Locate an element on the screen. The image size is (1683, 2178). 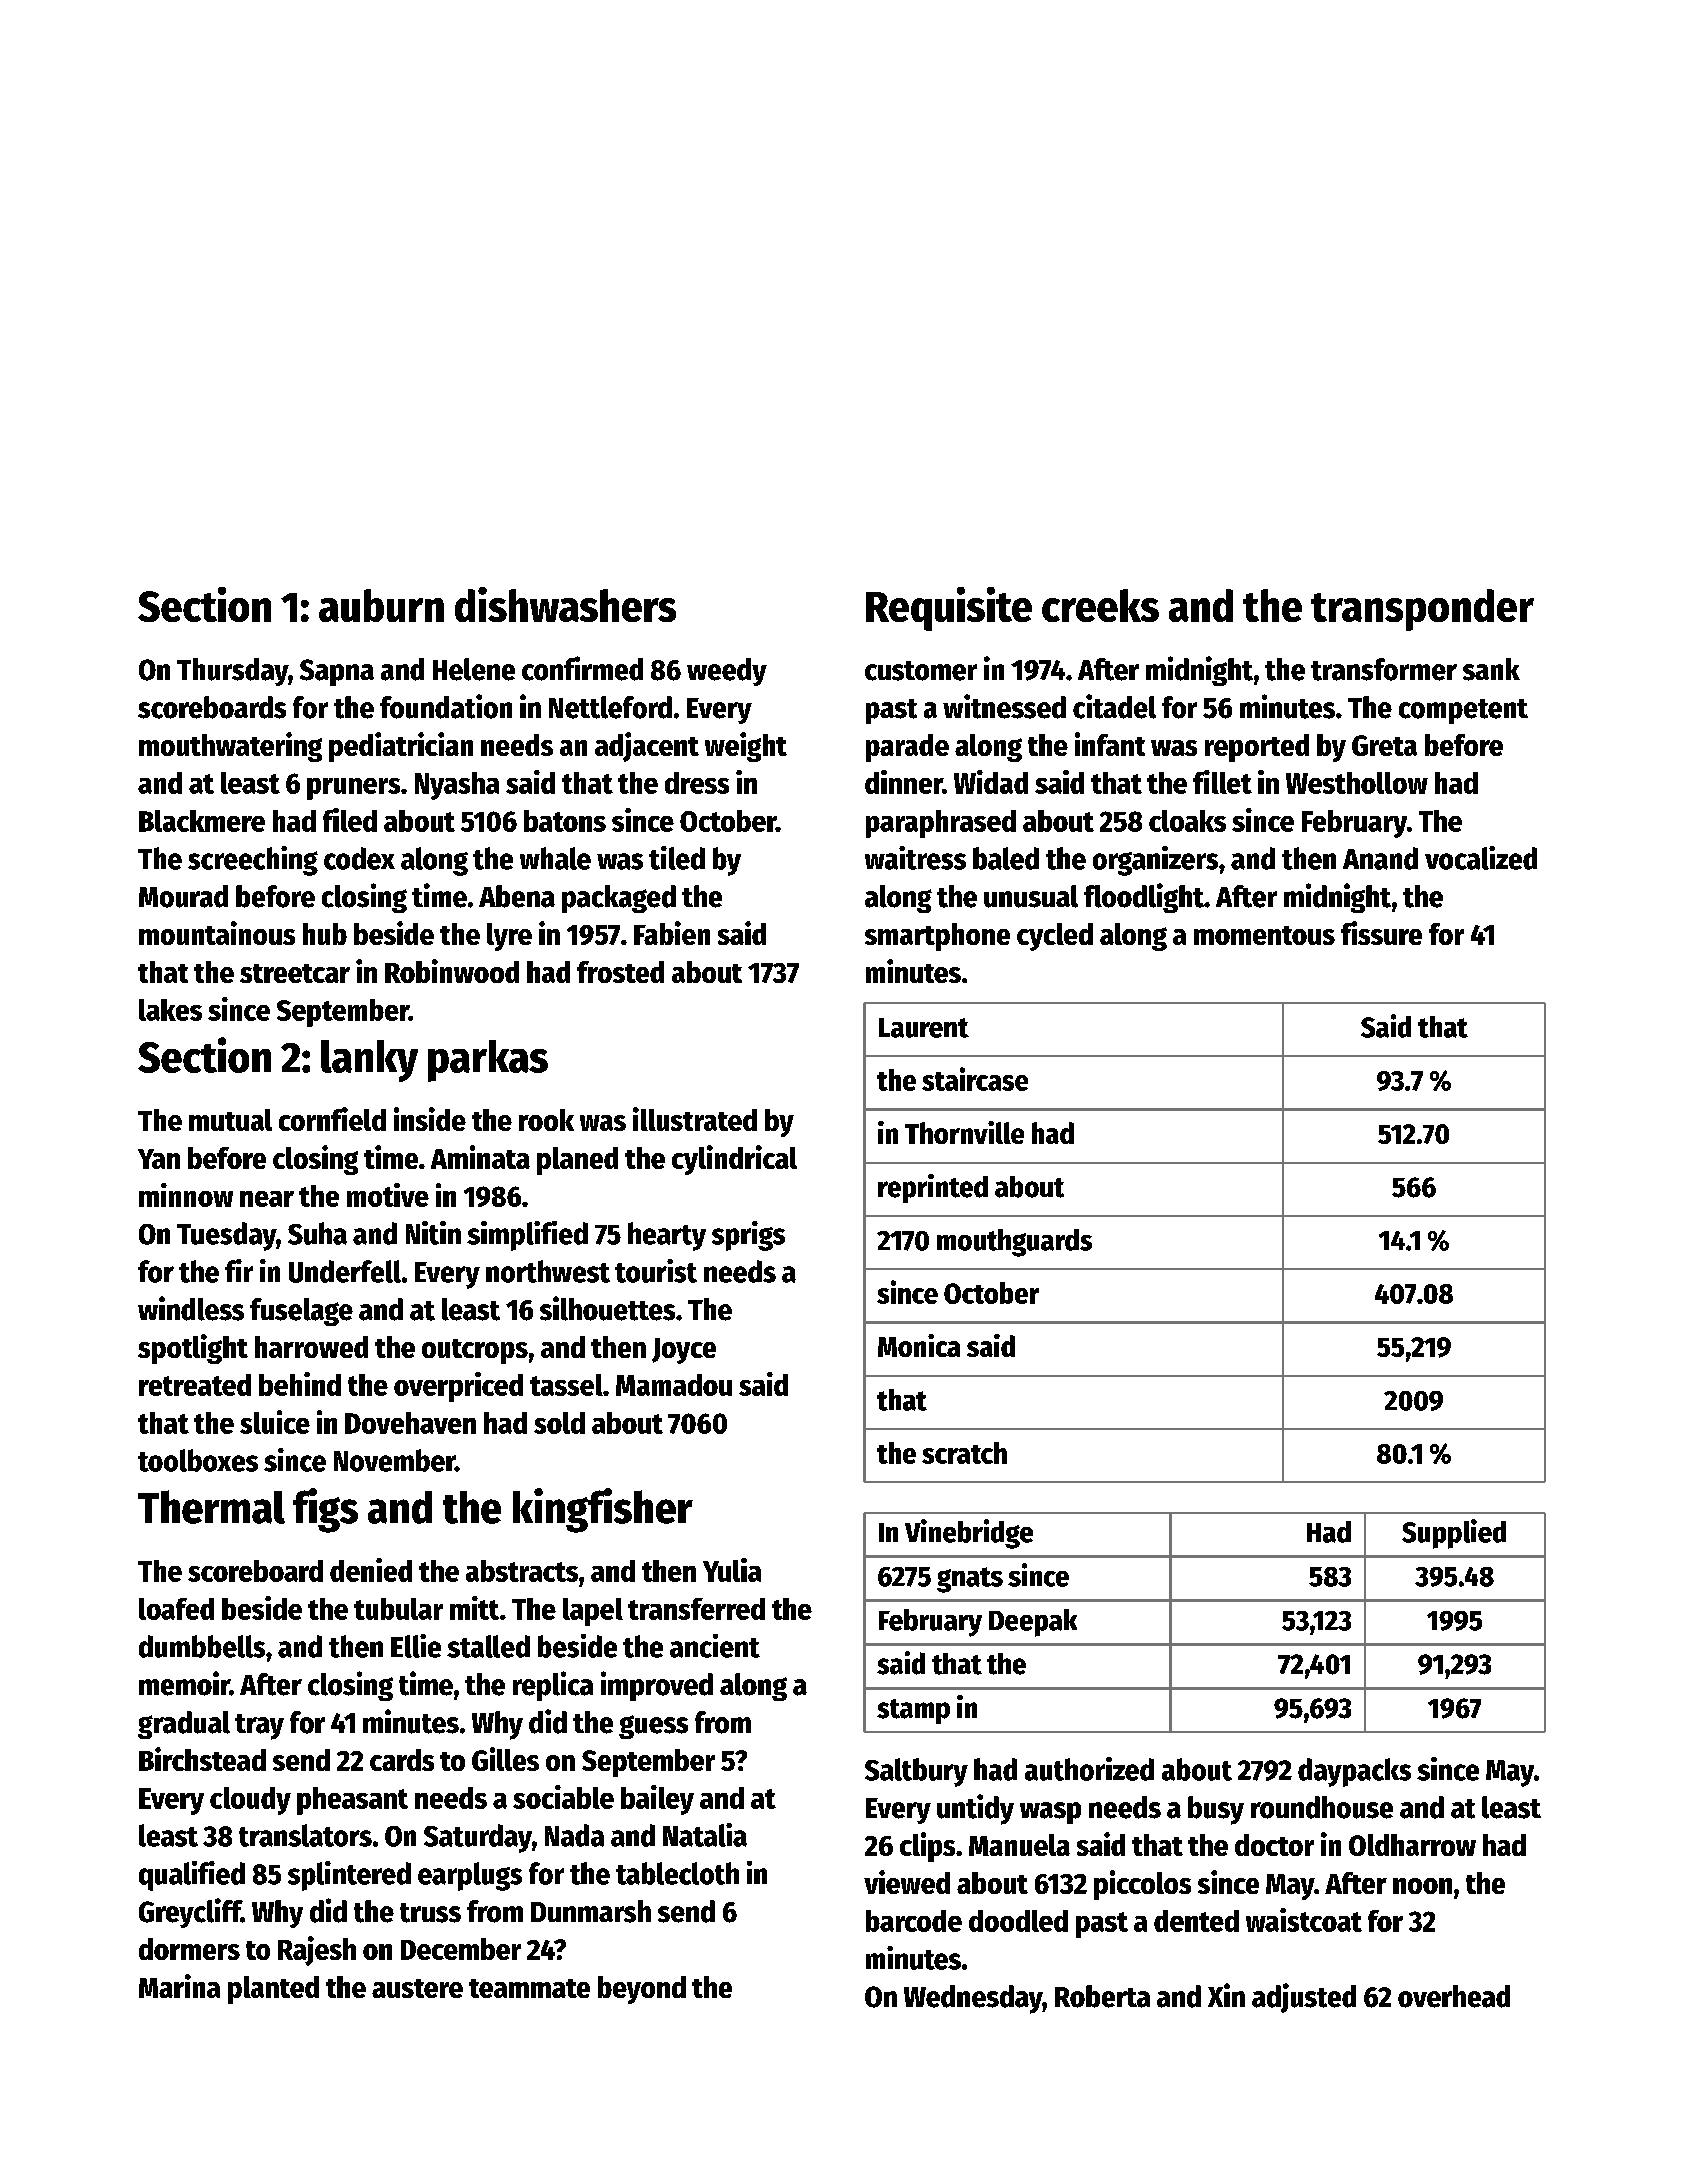
transponder is located at coordinates (1422, 610).
